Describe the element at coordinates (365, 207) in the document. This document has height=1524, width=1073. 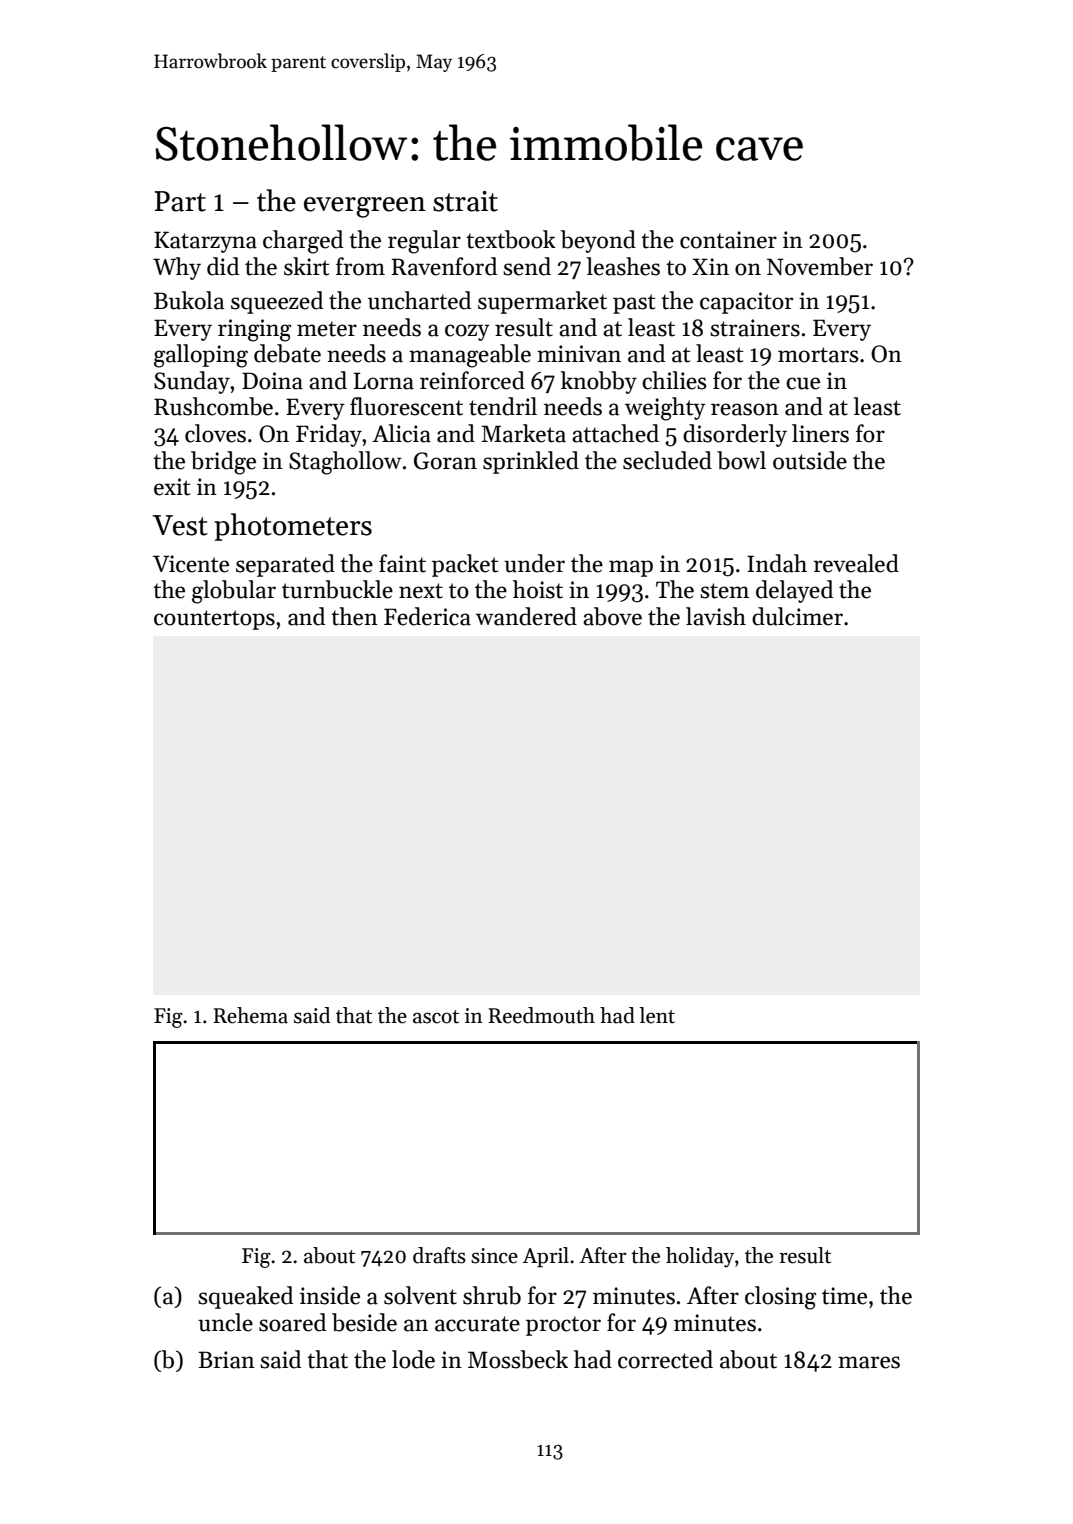
I see `evergreen` at that location.
